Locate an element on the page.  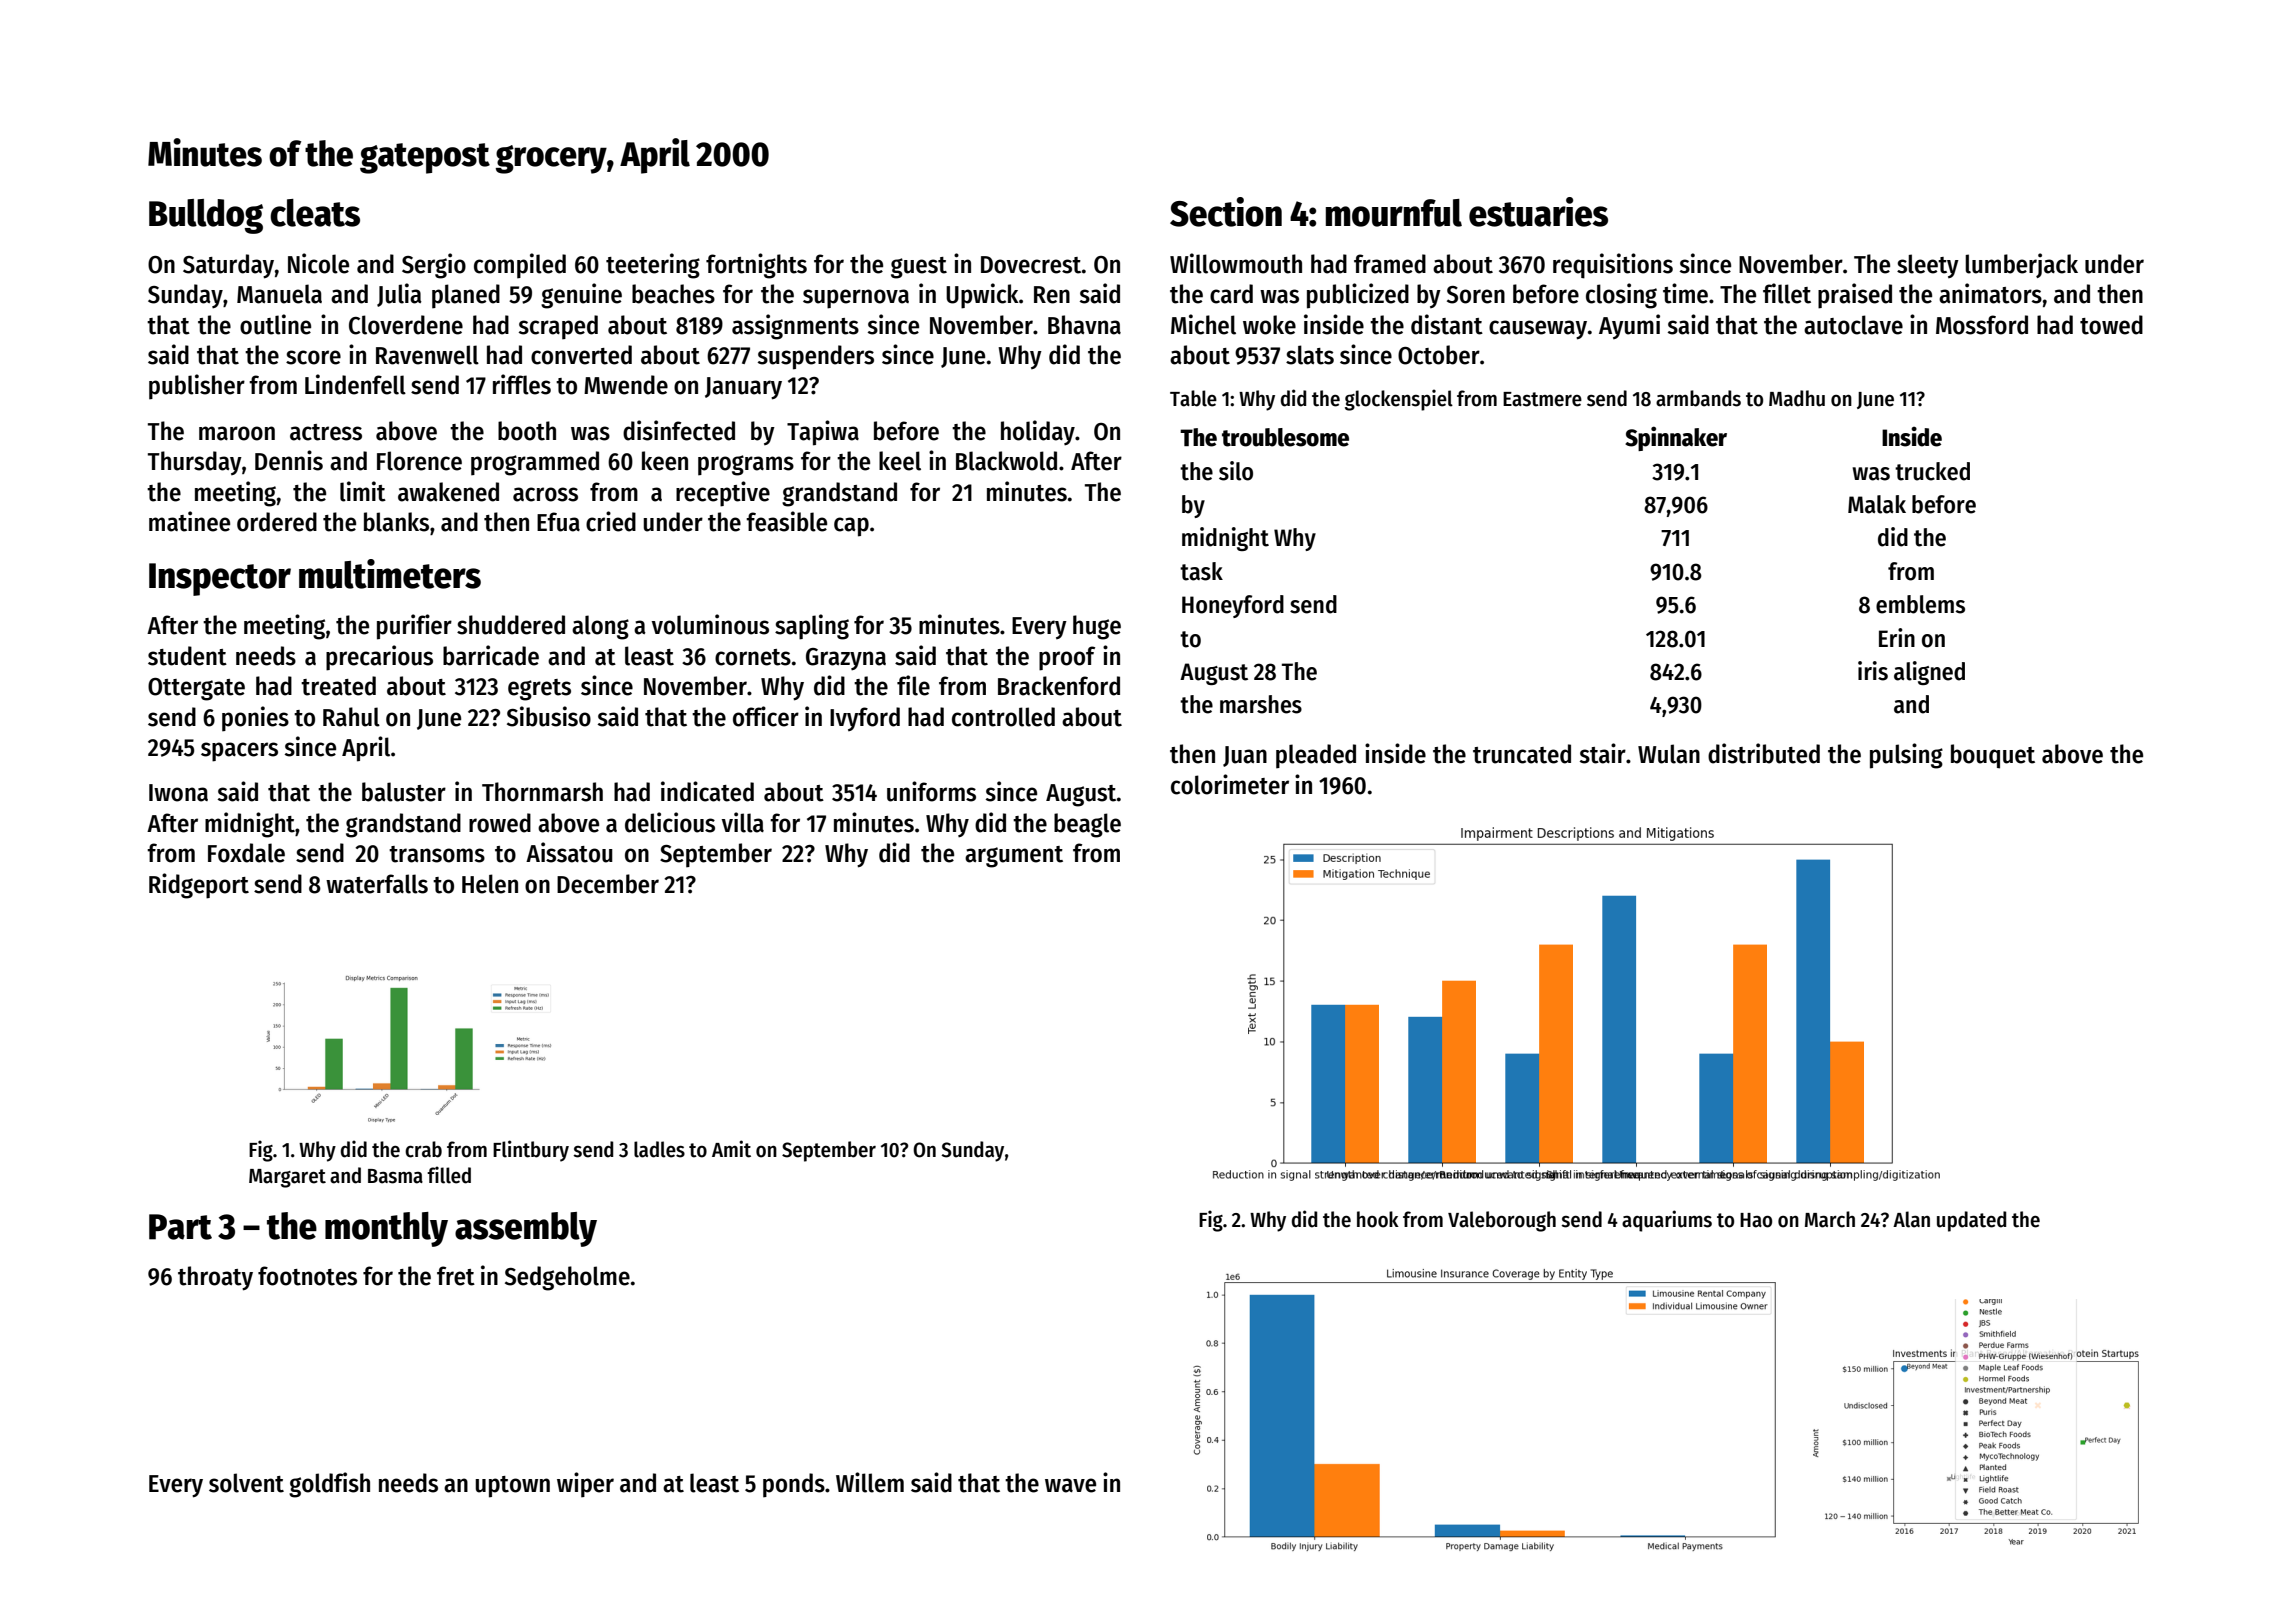
Willem is located at coordinates (870, 1482).
